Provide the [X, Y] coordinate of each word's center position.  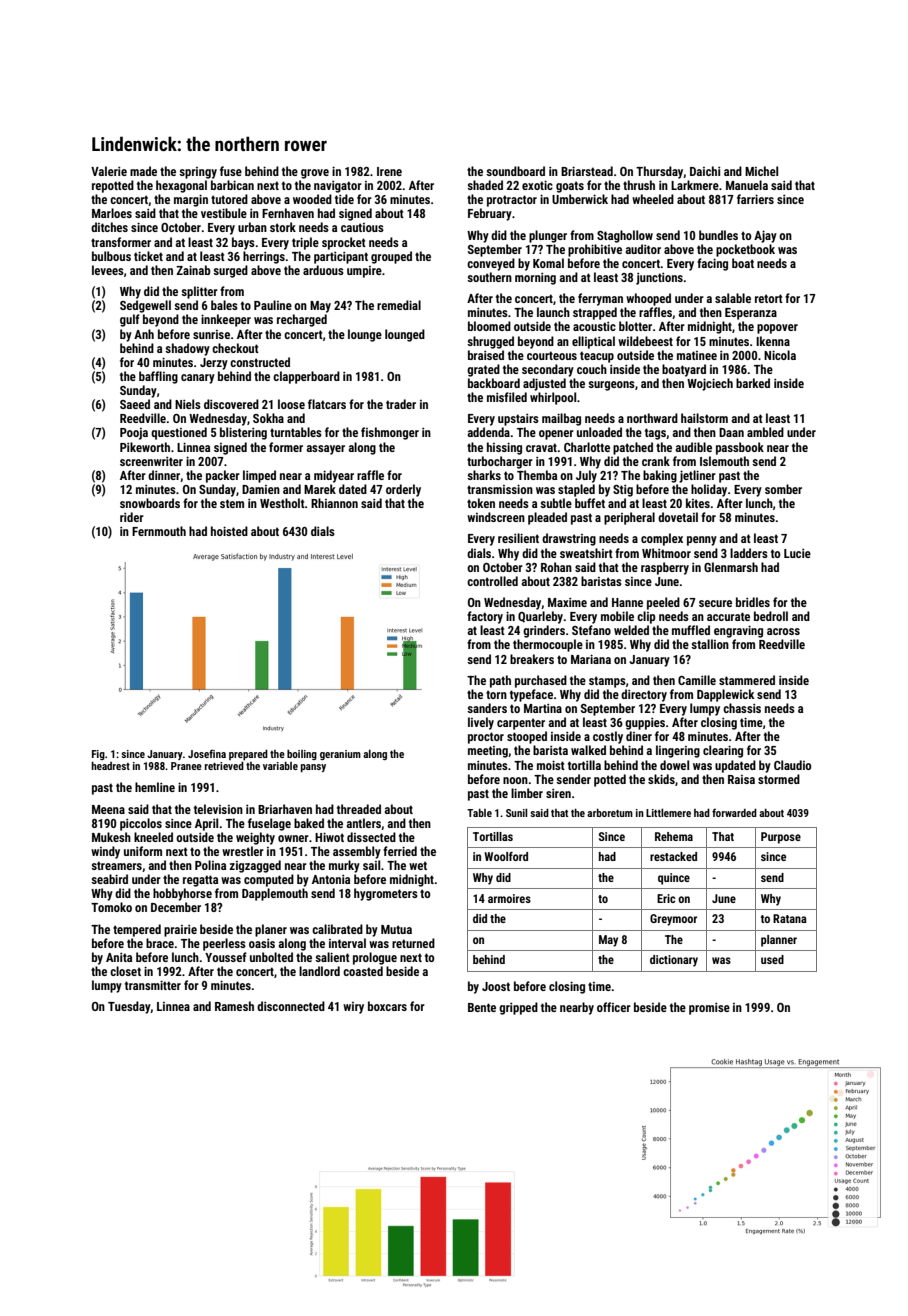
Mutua [396, 929]
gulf [130, 320]
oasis [262, 943]
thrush [639, 185]
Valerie [109, 171]
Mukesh [111, 837]
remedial [399, 305]
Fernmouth [159, 531]
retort [769, 298]
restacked [673, 856]
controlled [492, 581]
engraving [738, 631]
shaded [485, 185]
